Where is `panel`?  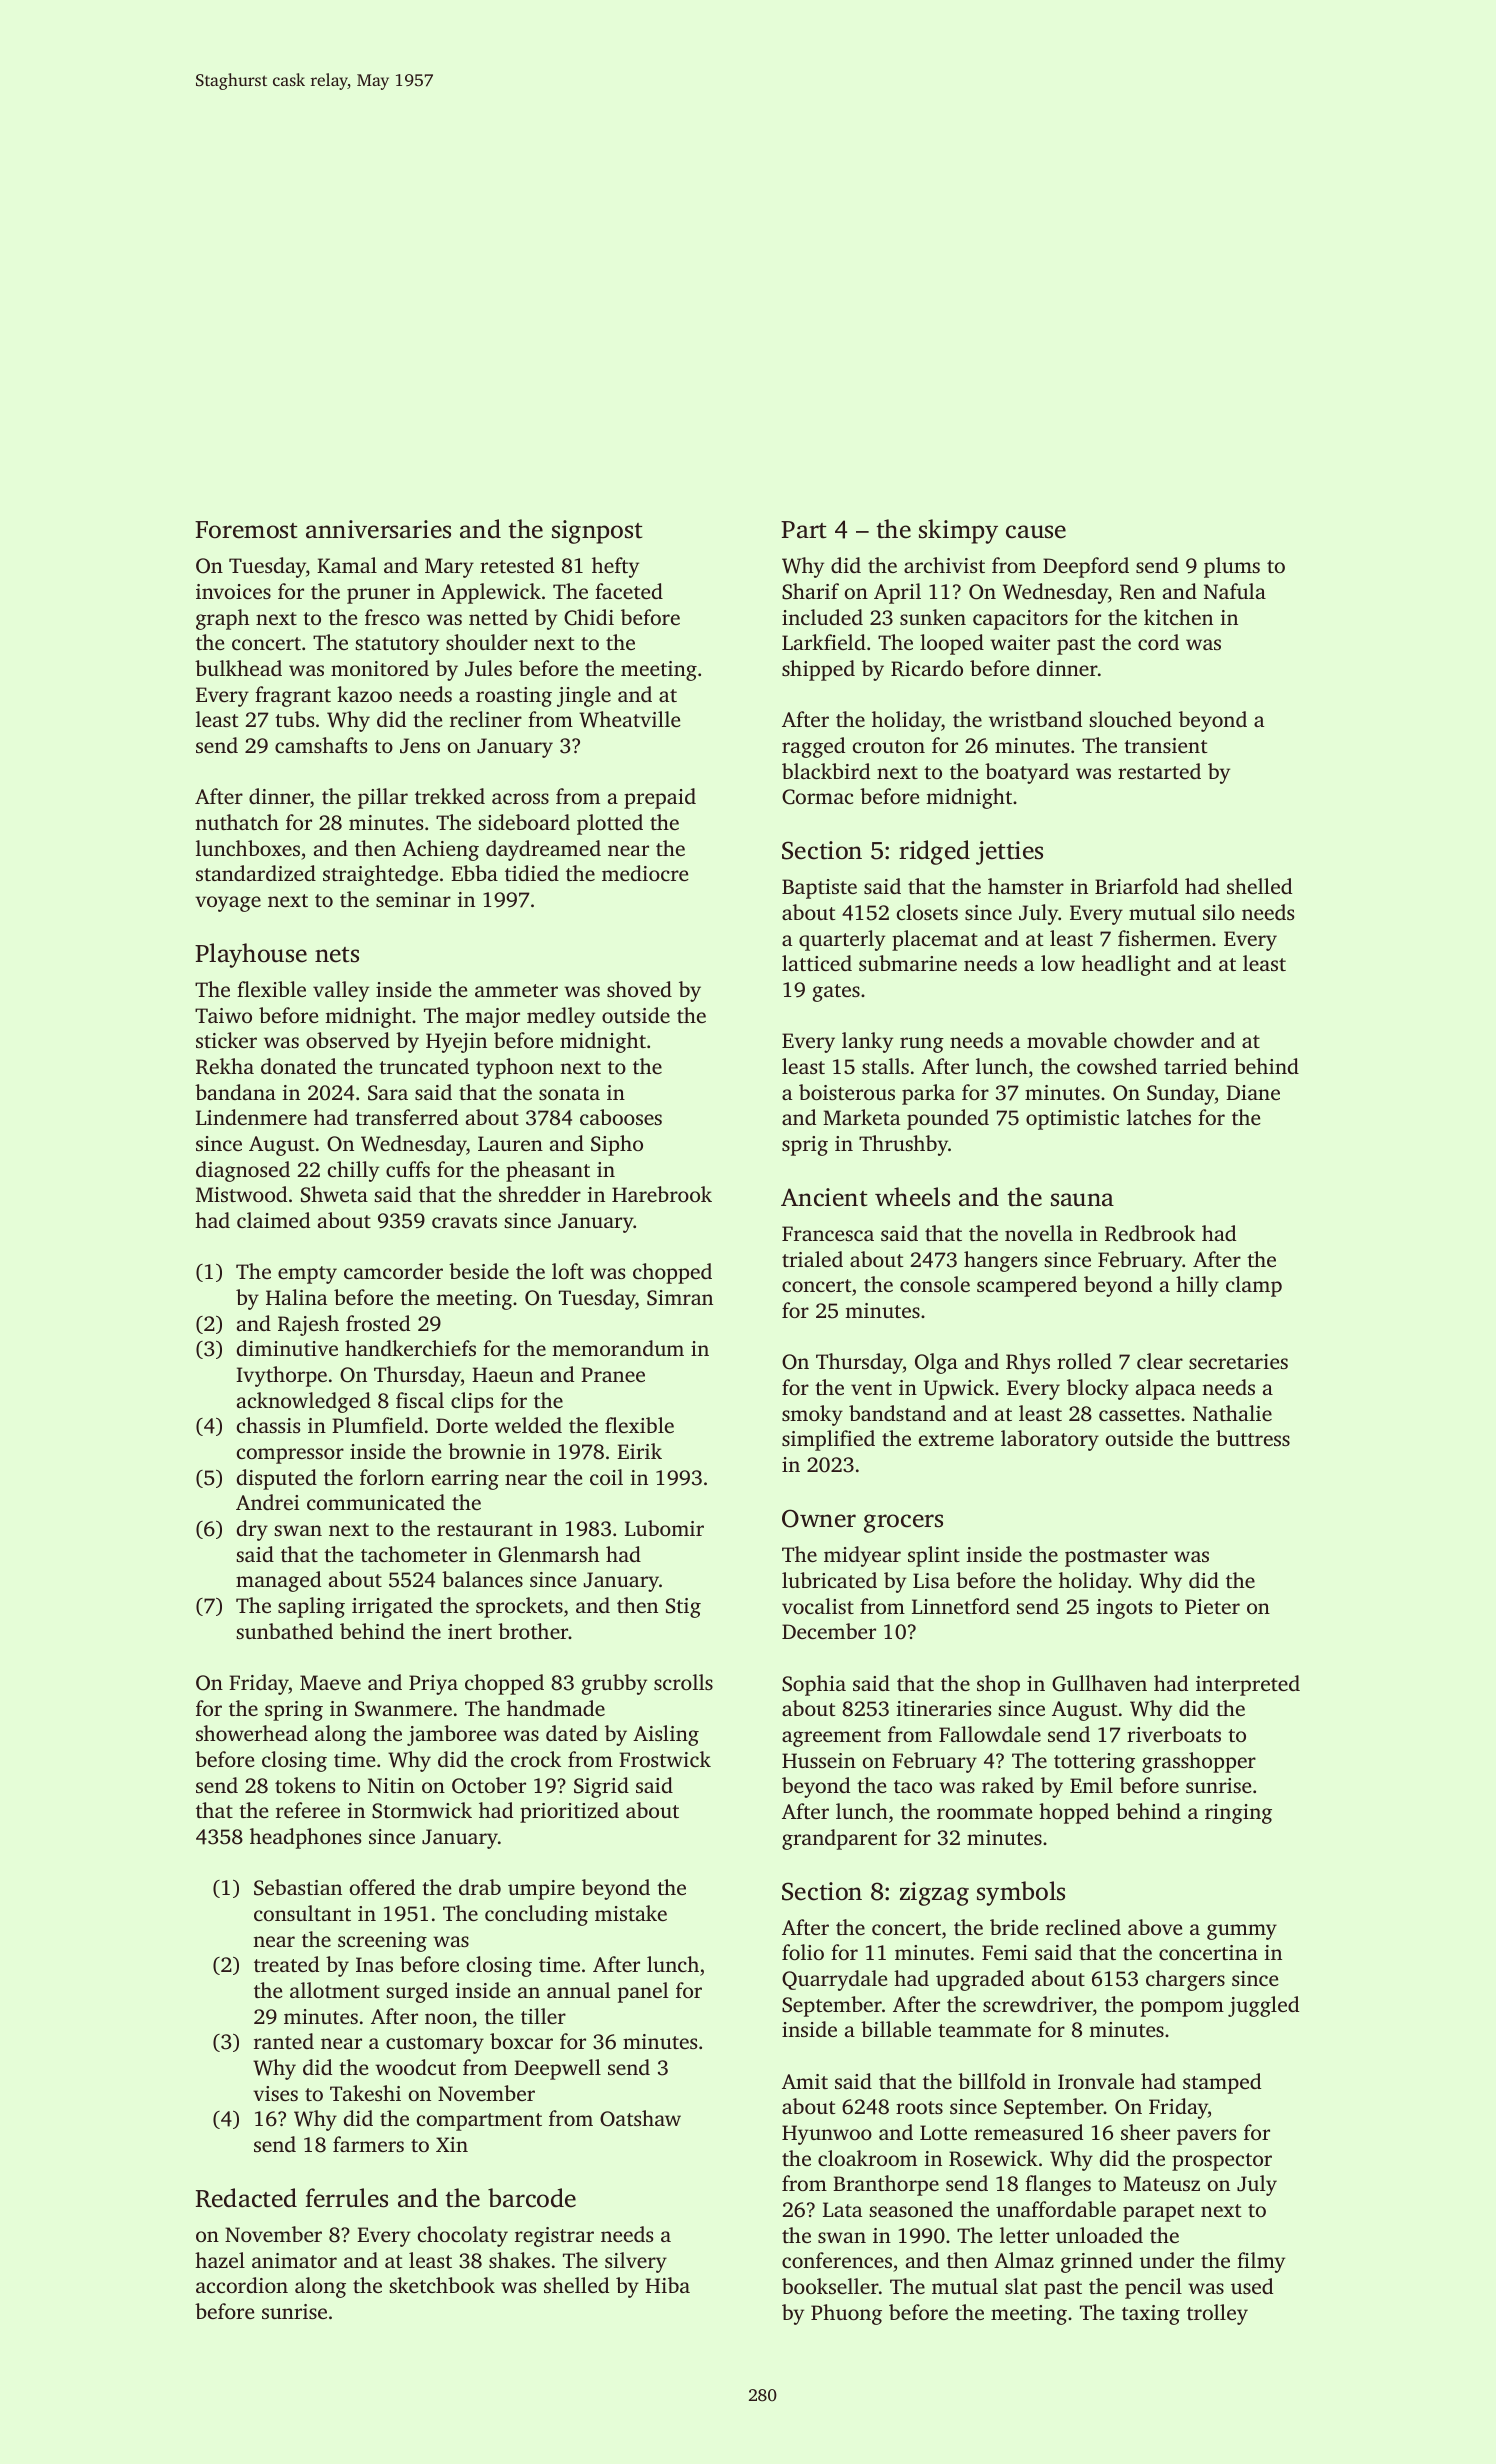 panel is located at coordinates (643, 1992).
